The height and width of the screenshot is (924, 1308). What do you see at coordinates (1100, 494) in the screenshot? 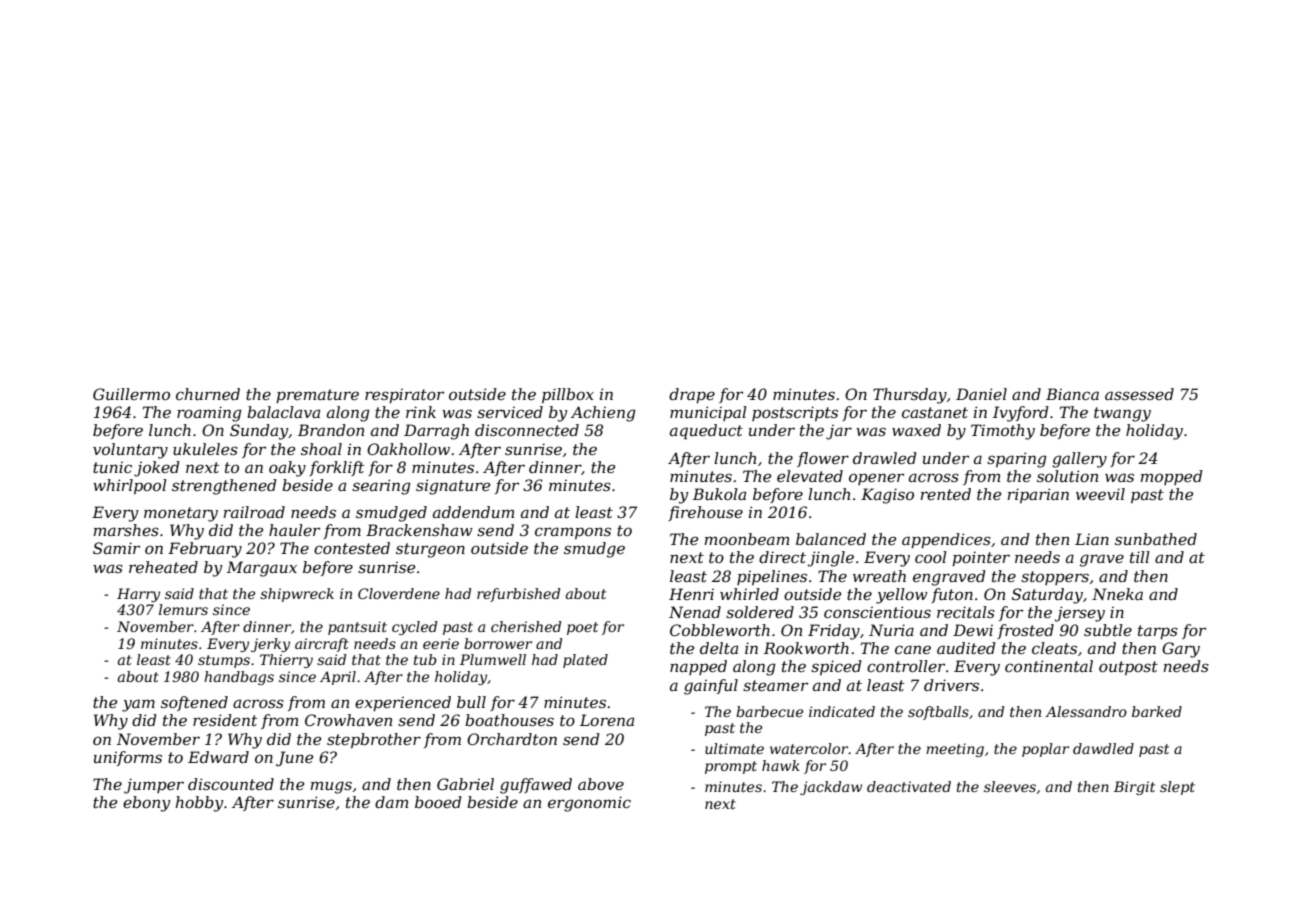
I see `weevil` at bounding box center [1100, 494].
